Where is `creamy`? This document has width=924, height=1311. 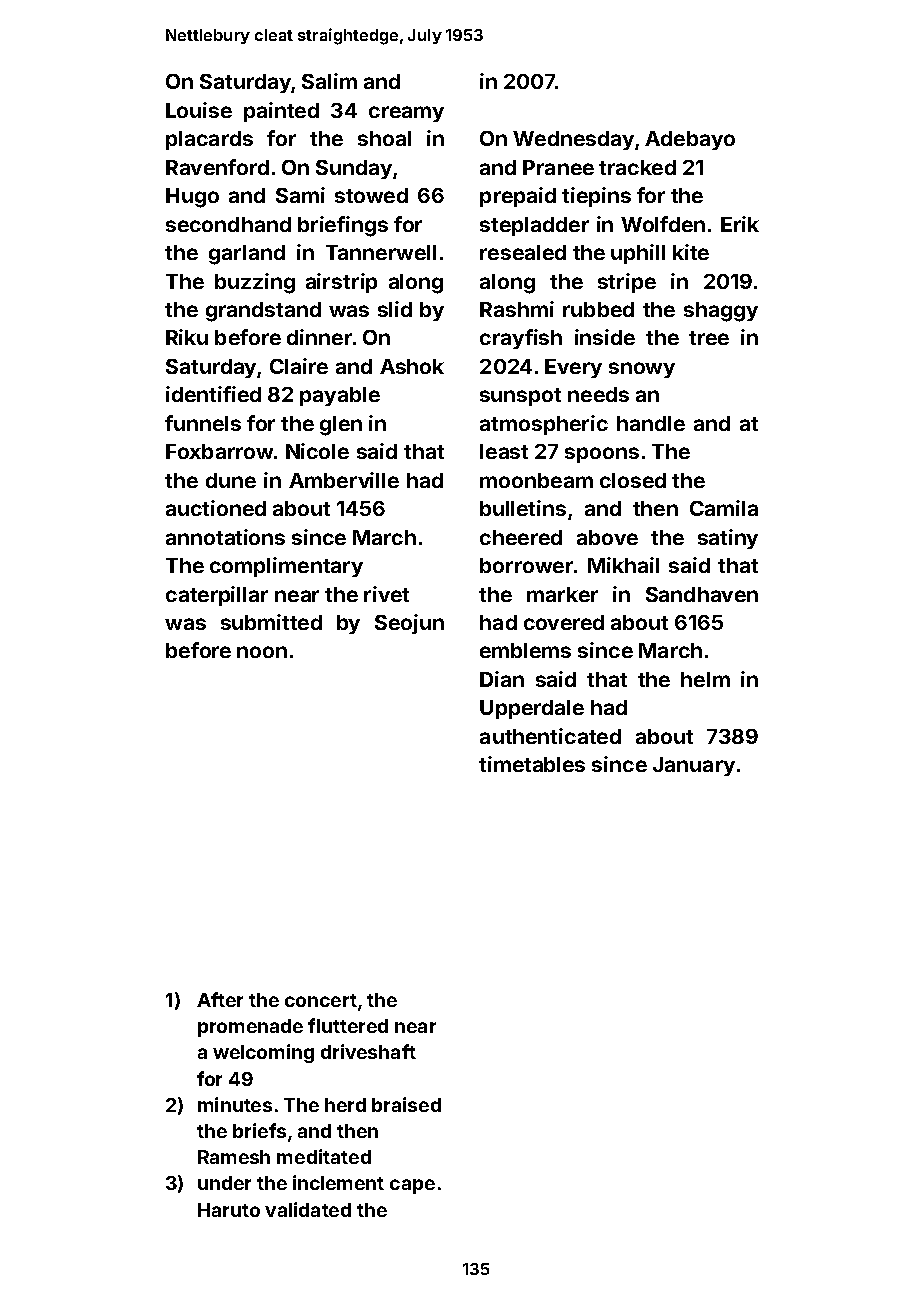
creamy is located at coordinates (406, 114).
